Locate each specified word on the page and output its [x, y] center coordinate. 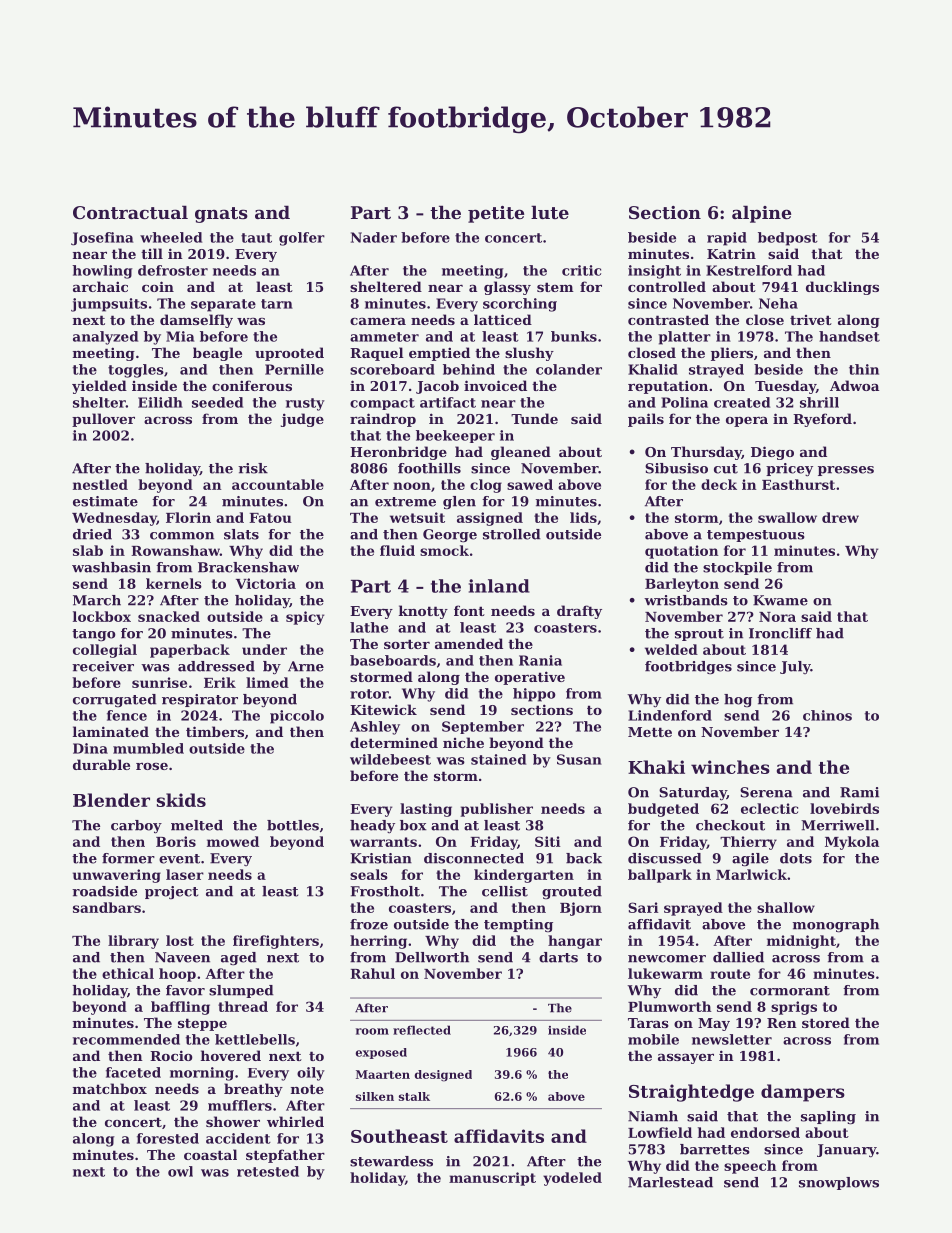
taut [256, 238]
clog [486, 486]
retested [268, 1171]
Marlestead [670, 1182]
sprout [699, 635]
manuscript [492, 1179]
